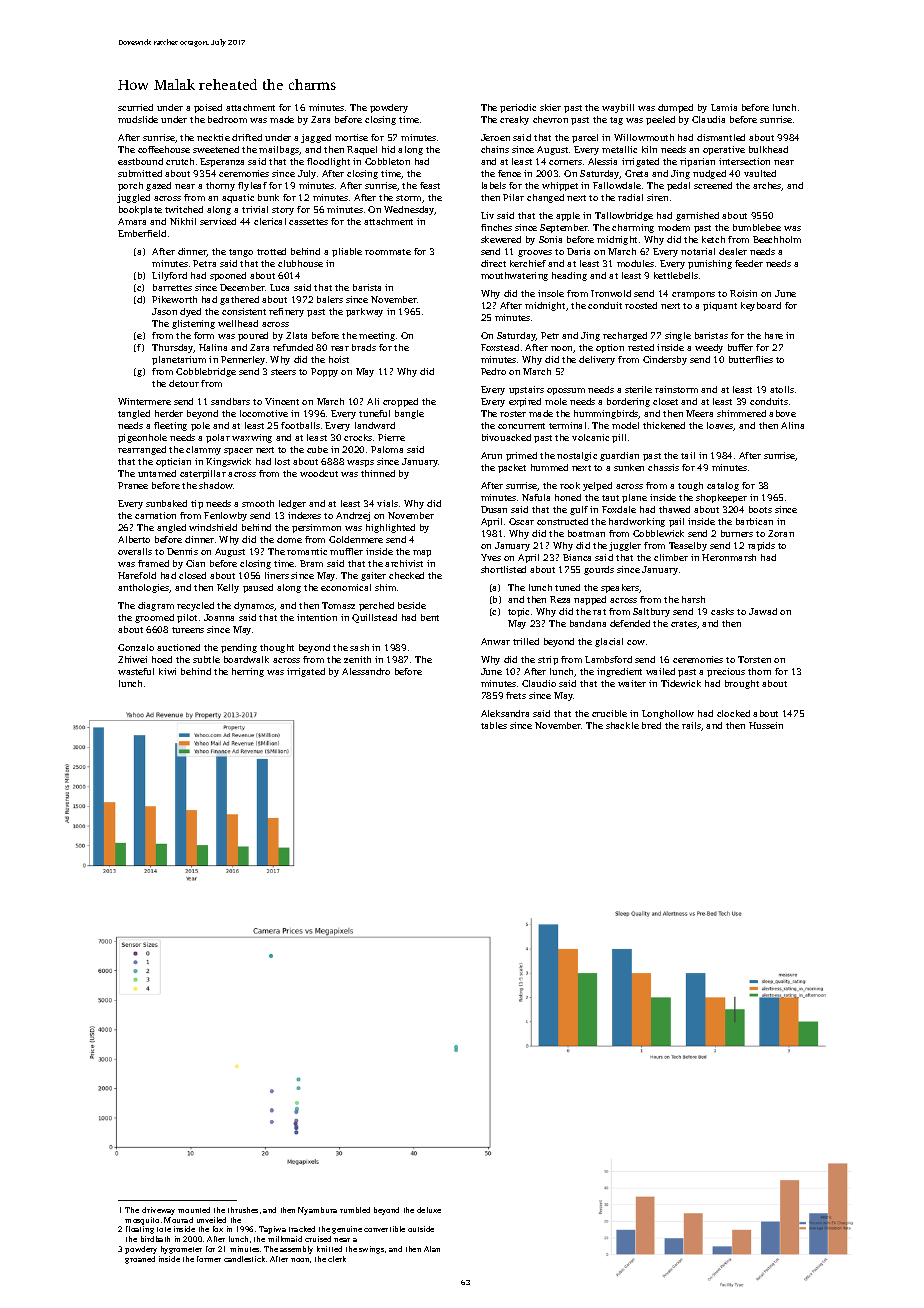  I want to click on rumbled, so click(355, 1210).
